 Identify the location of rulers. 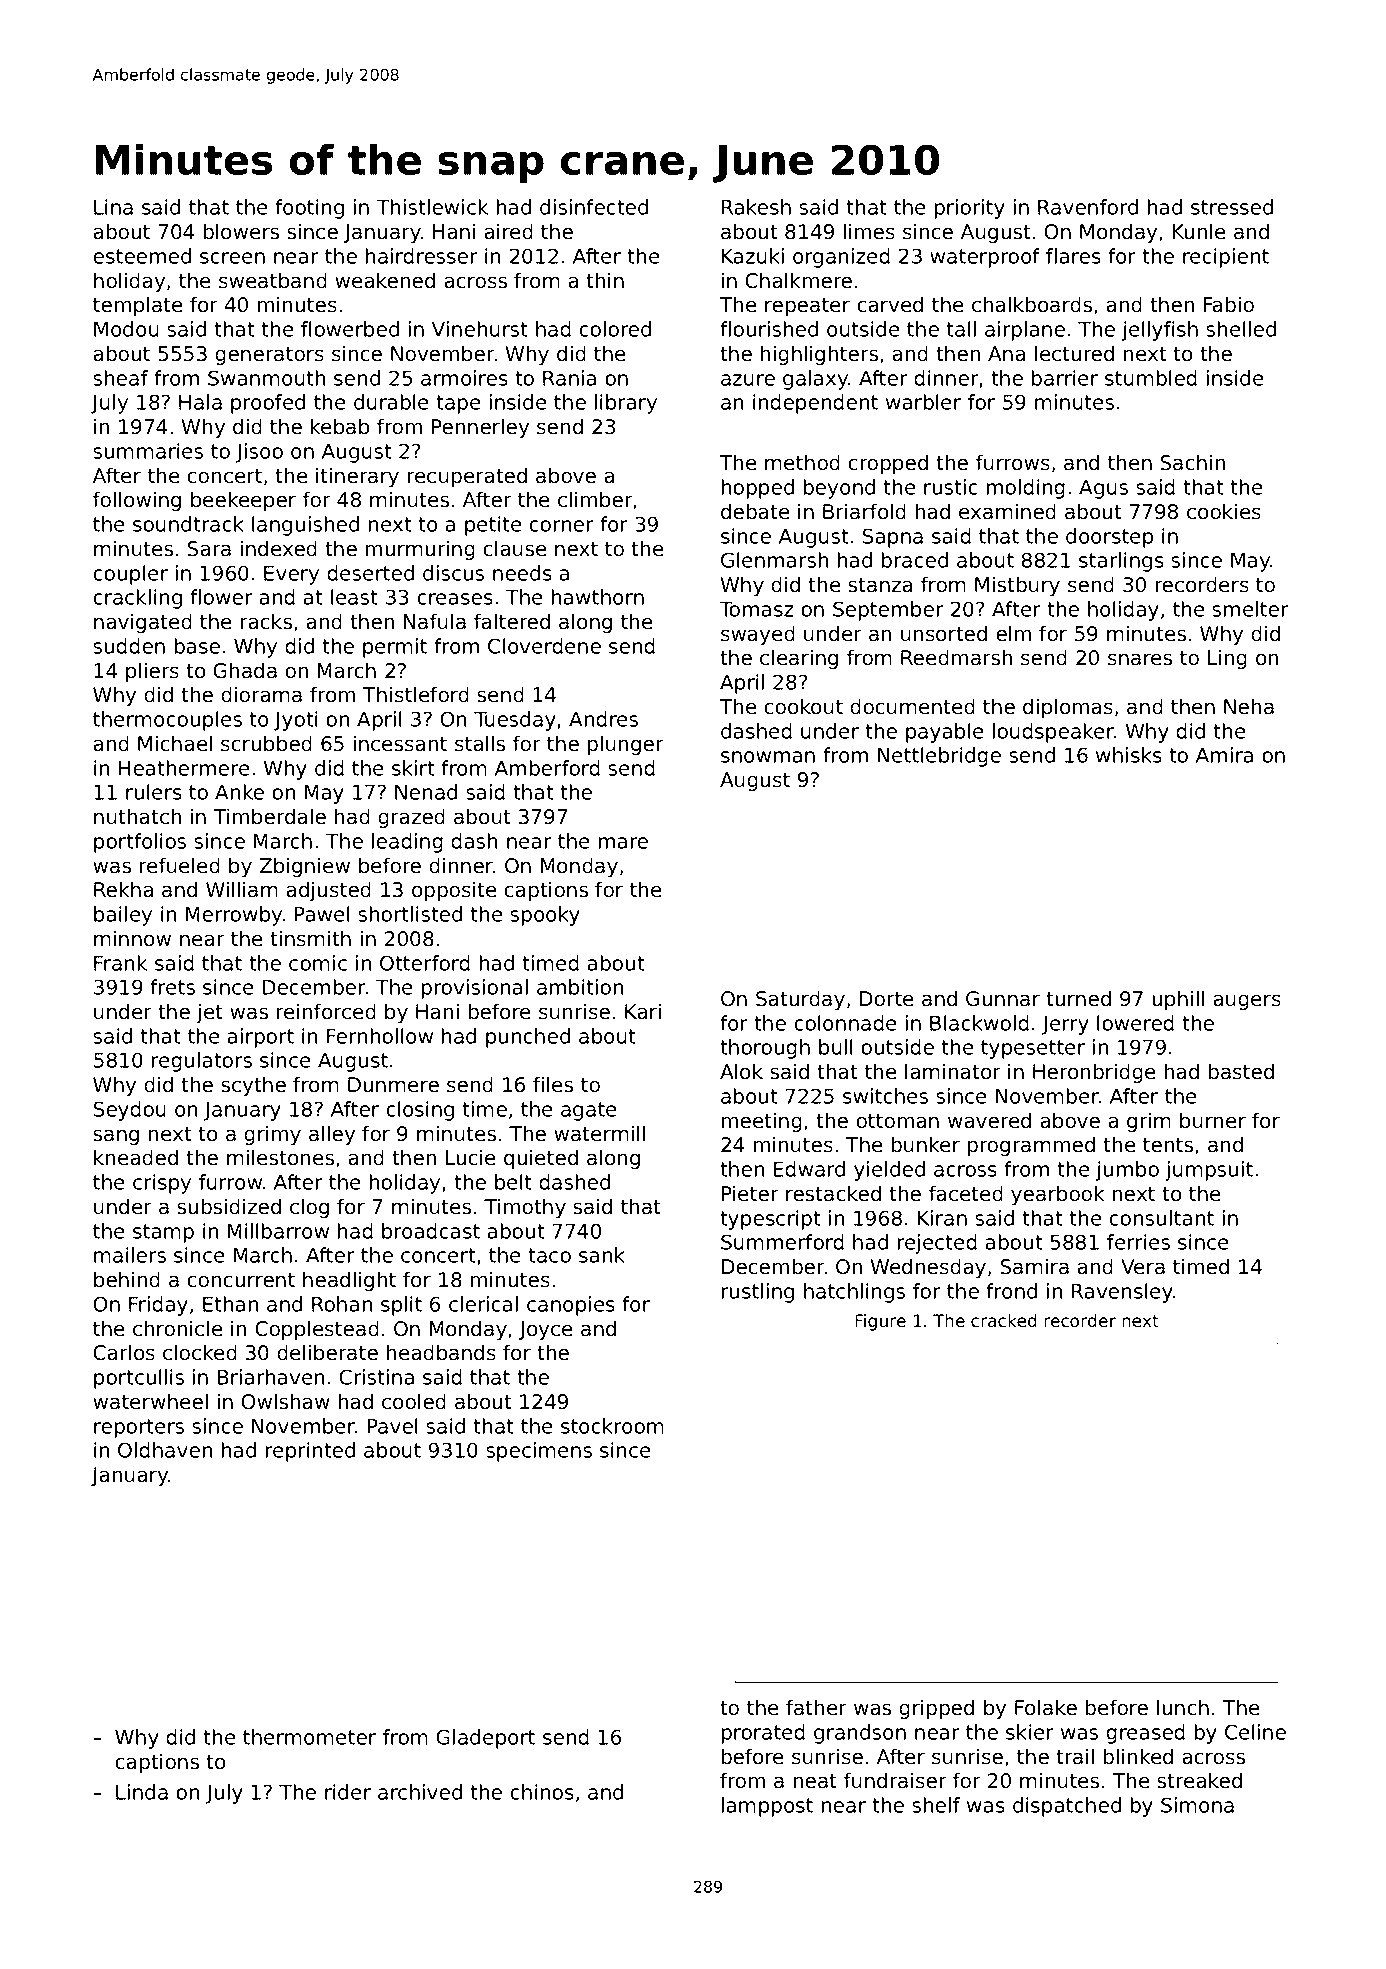
(154, 792).
